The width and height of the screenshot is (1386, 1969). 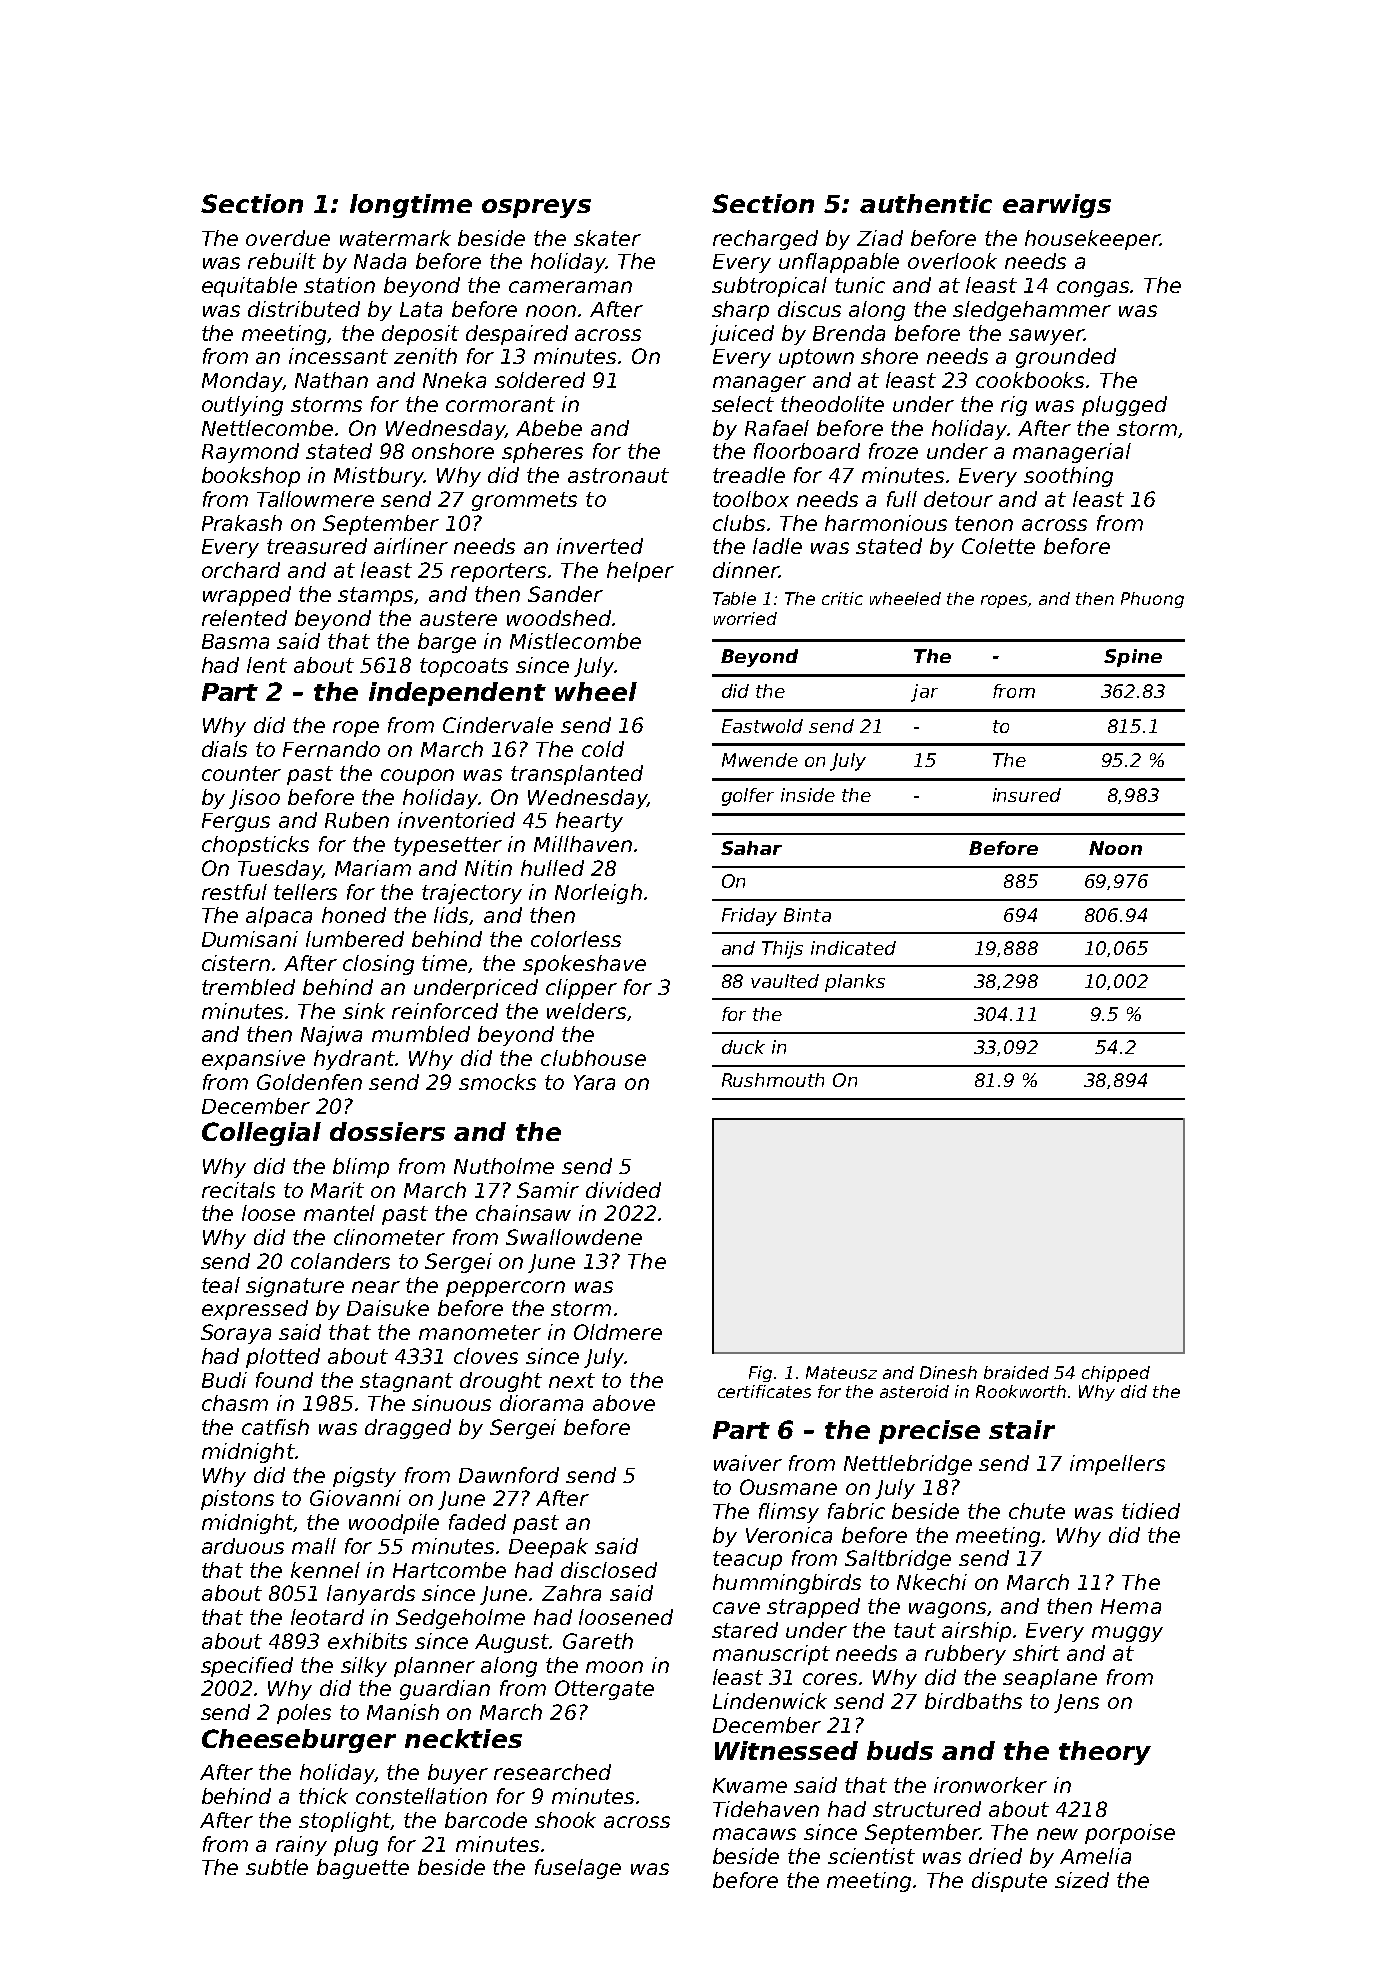 I want to click on Friday, so click(x=749, y=917).
